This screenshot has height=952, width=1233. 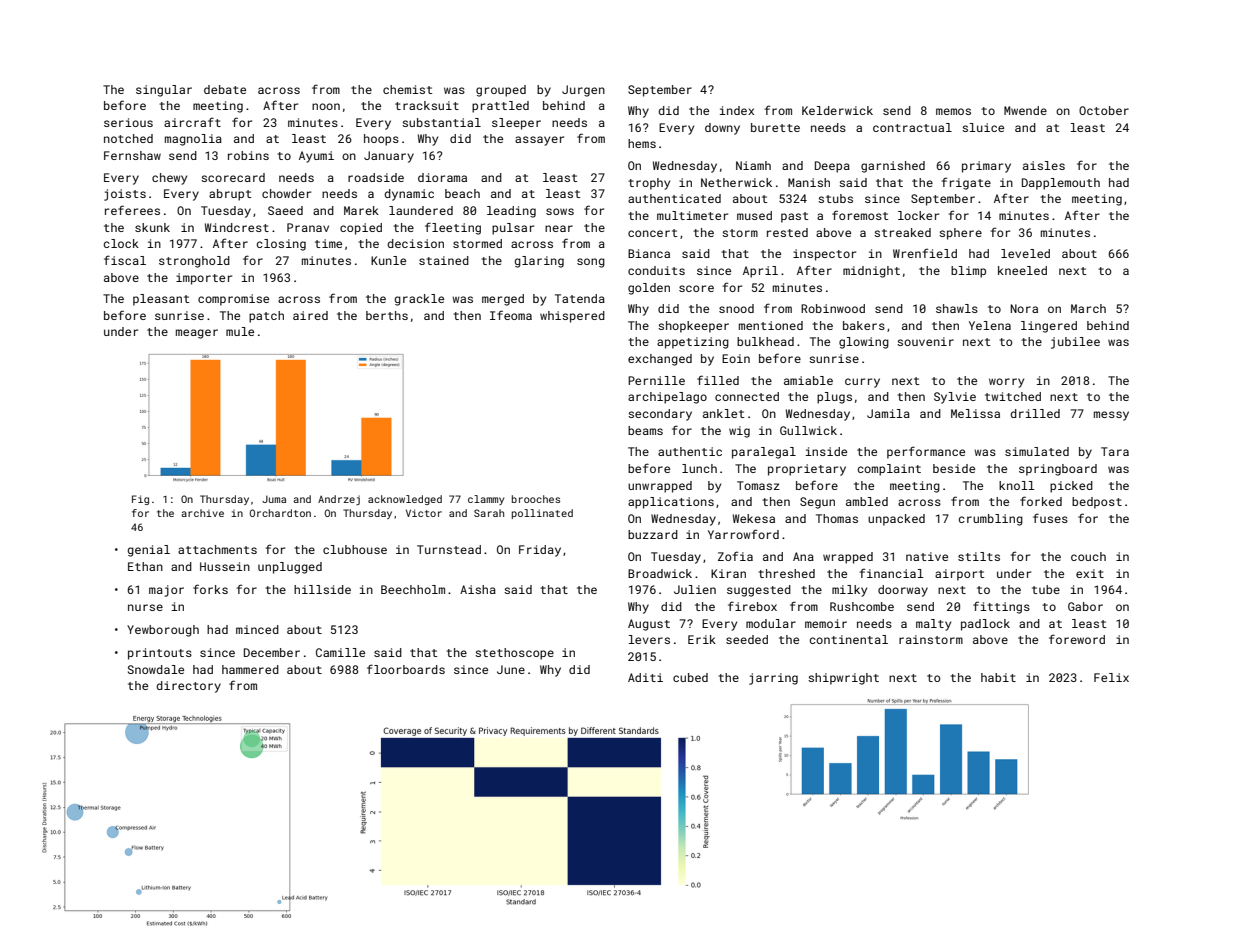 I want to click on jarring, so click(x=773, y=679).
